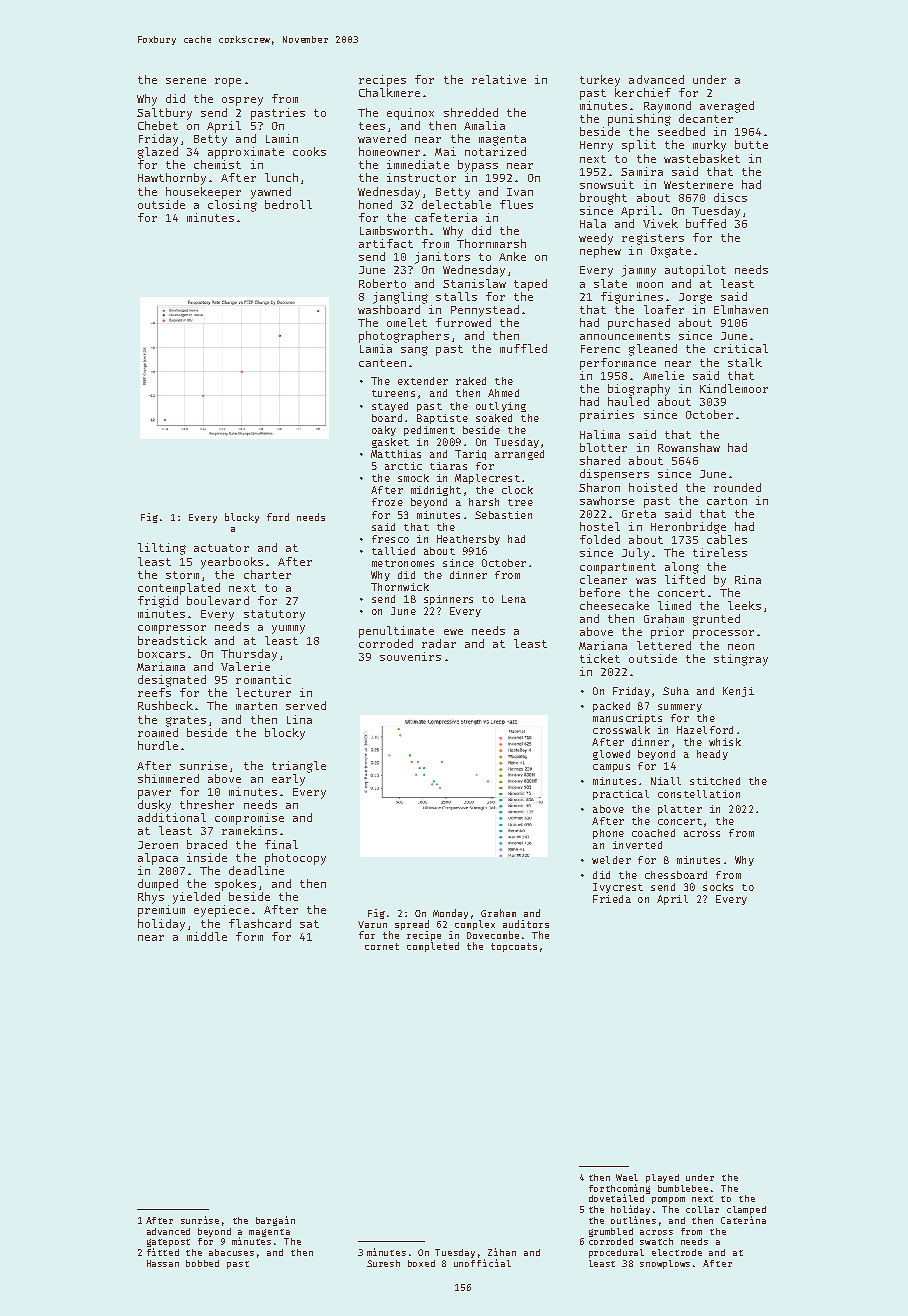  Describe the element at coordinates (639, 120) in the screenshot. I see `punishing` at that location.
